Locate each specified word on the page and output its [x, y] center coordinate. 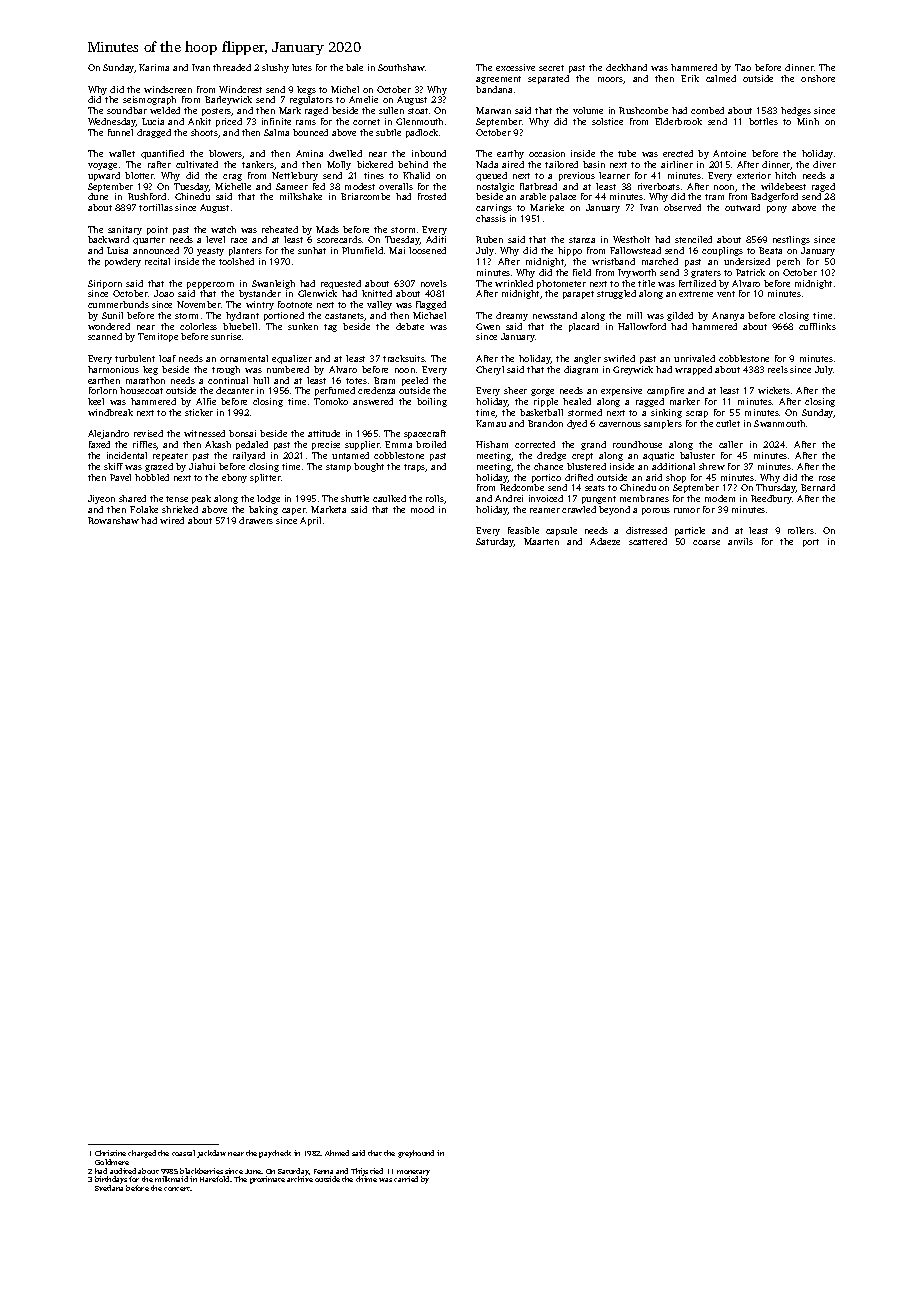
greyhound [416, 1154]
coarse [706, 542]
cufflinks [817, 326]
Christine [110, 1153]
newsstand [555, 315]
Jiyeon [101, 499]
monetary [413, 1173]
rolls [435, 499]
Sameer [292, 186]
